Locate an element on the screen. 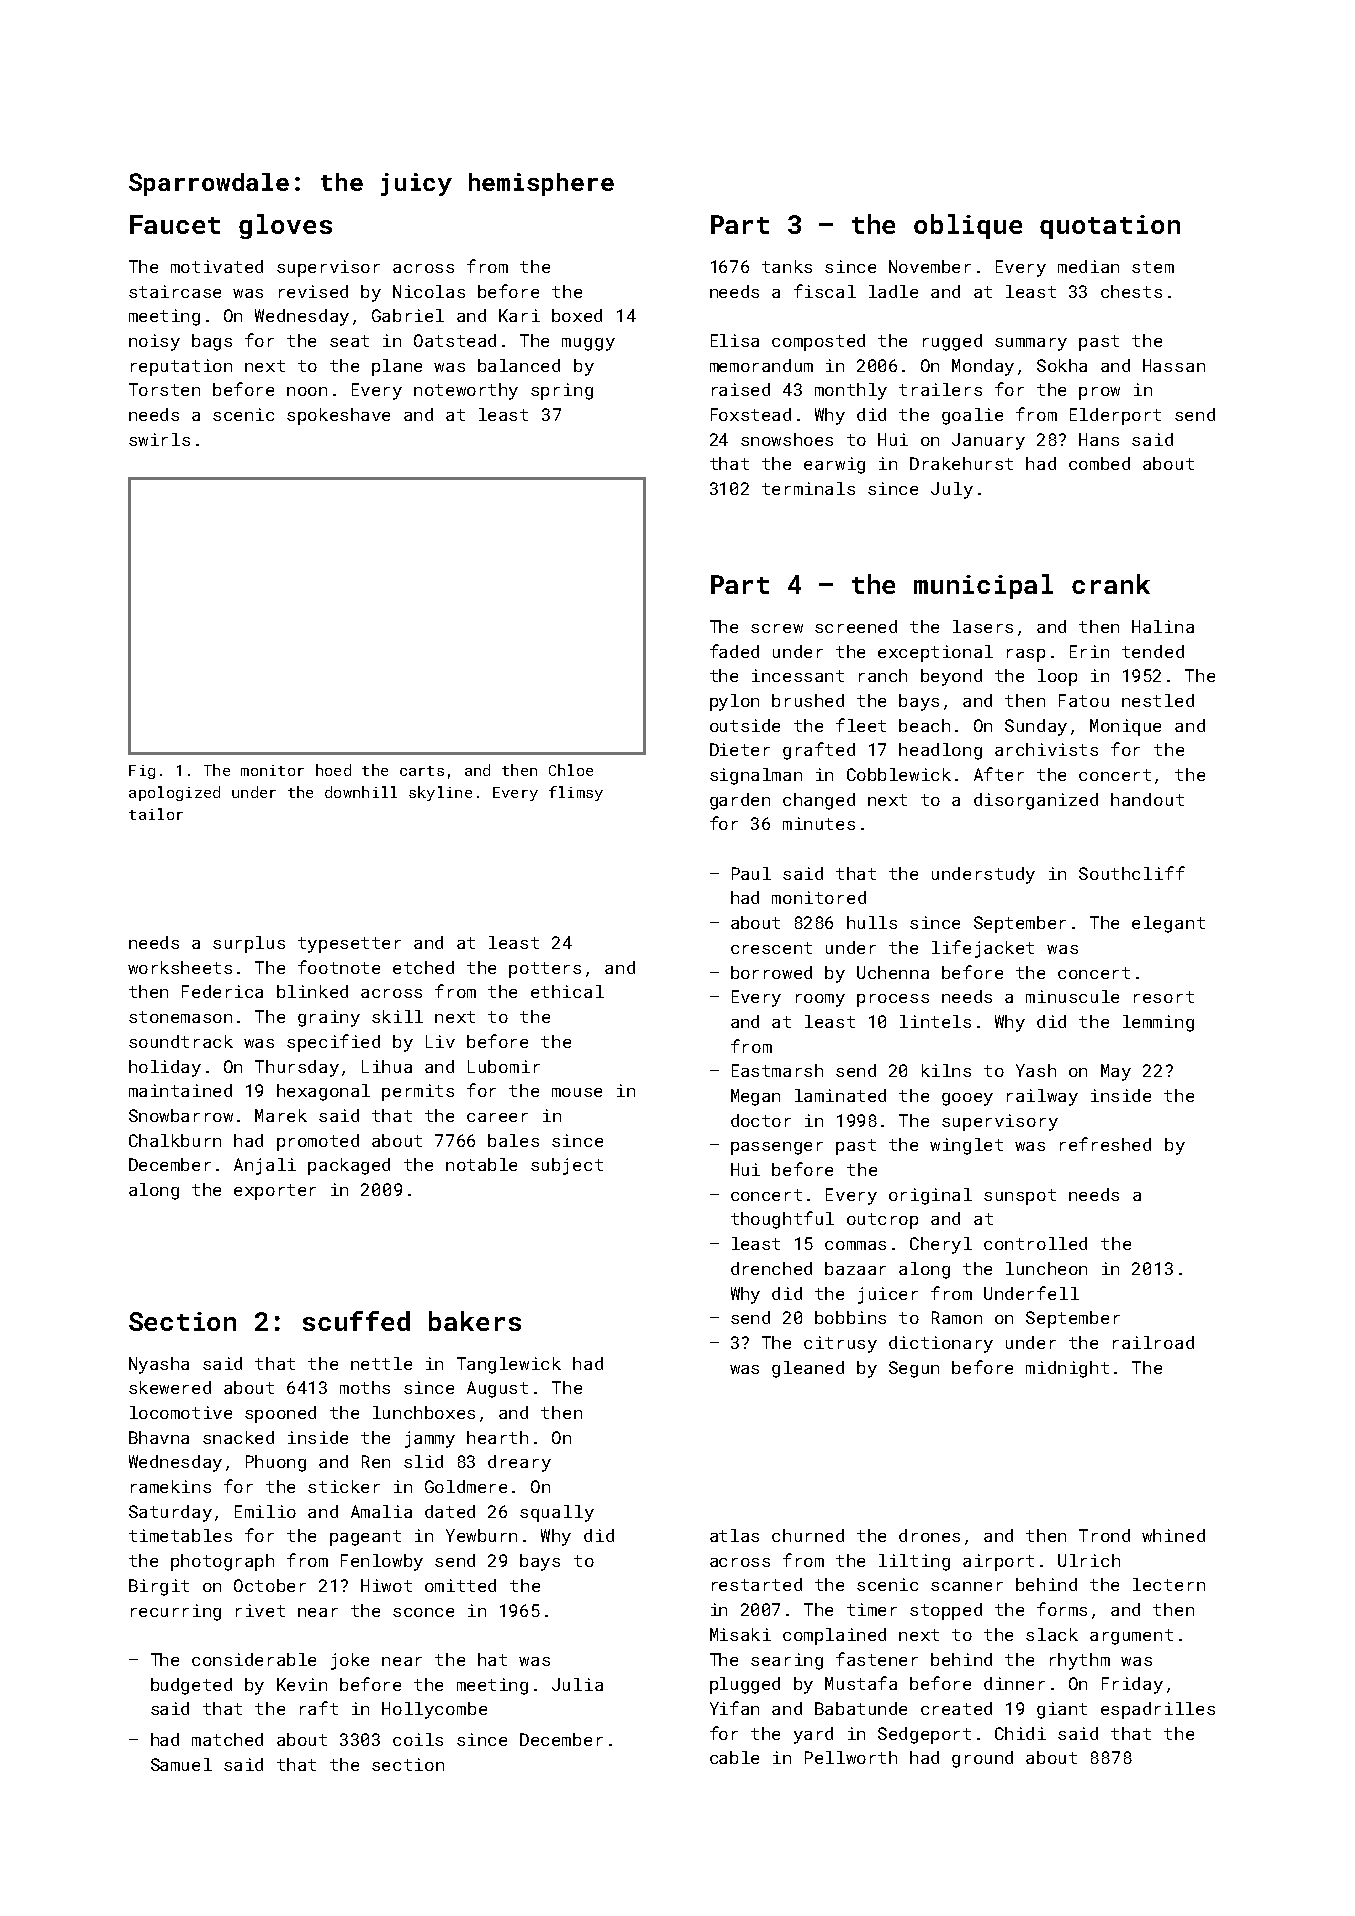  mouse is located at coordinates (577, 1092).
